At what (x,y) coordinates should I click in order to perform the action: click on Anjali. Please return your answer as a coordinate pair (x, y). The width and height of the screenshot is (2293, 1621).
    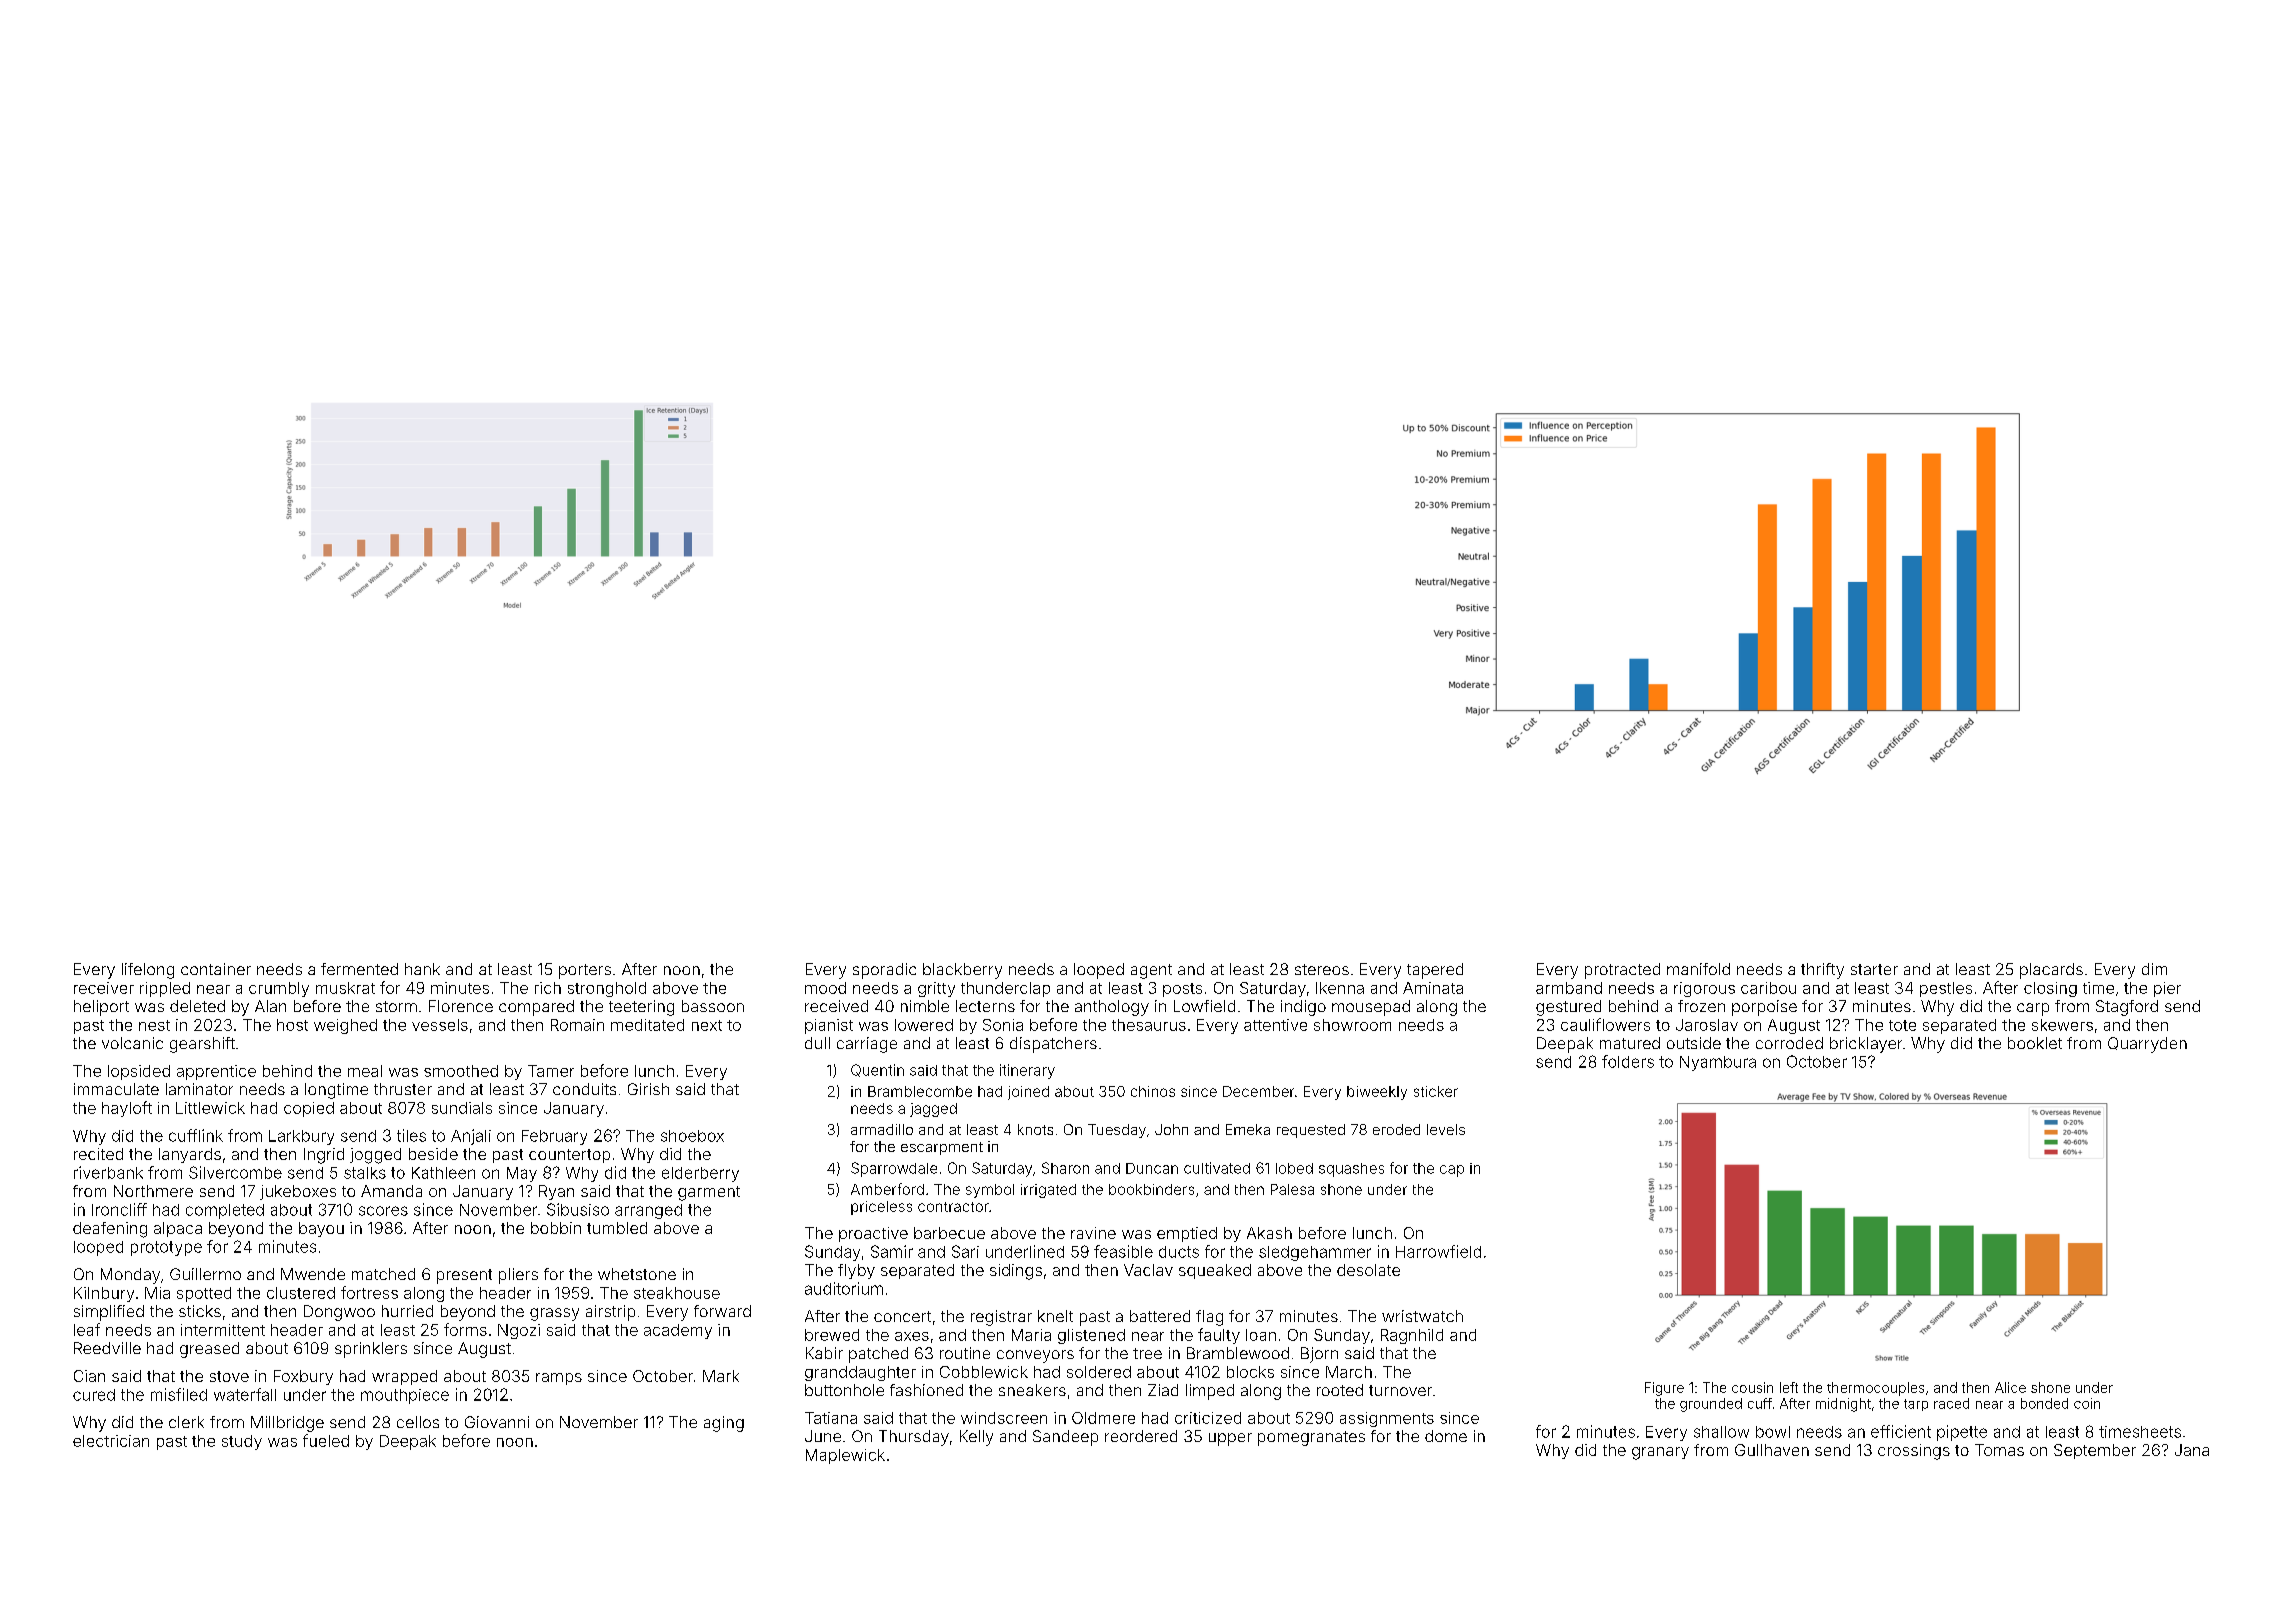
    Looking at the image, I should click on (471, 1137).
